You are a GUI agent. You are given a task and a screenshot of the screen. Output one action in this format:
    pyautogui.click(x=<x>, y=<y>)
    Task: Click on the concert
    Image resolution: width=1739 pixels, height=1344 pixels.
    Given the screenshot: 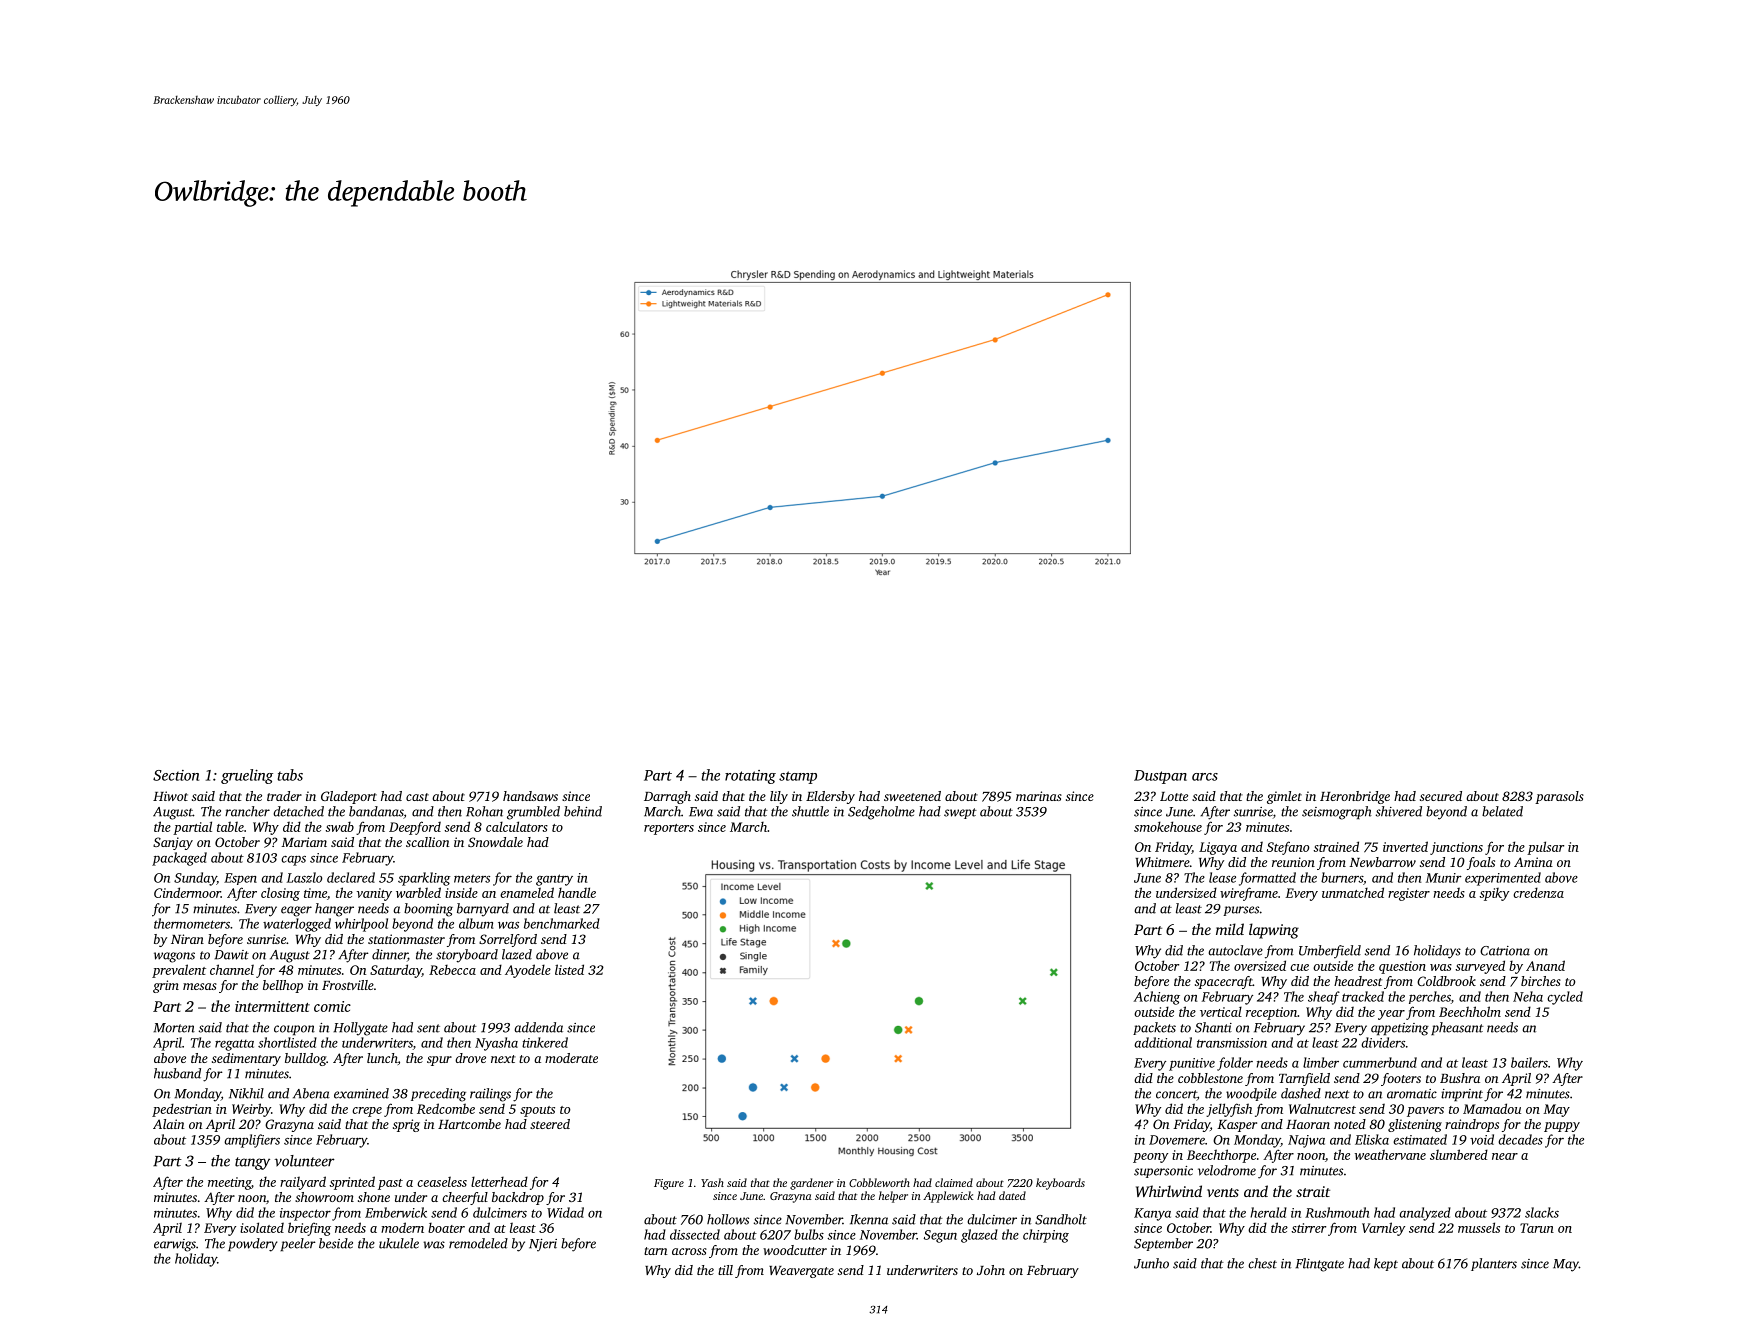 What is the action you would take?
    pyautogui.click(x=1176, y=1095)
